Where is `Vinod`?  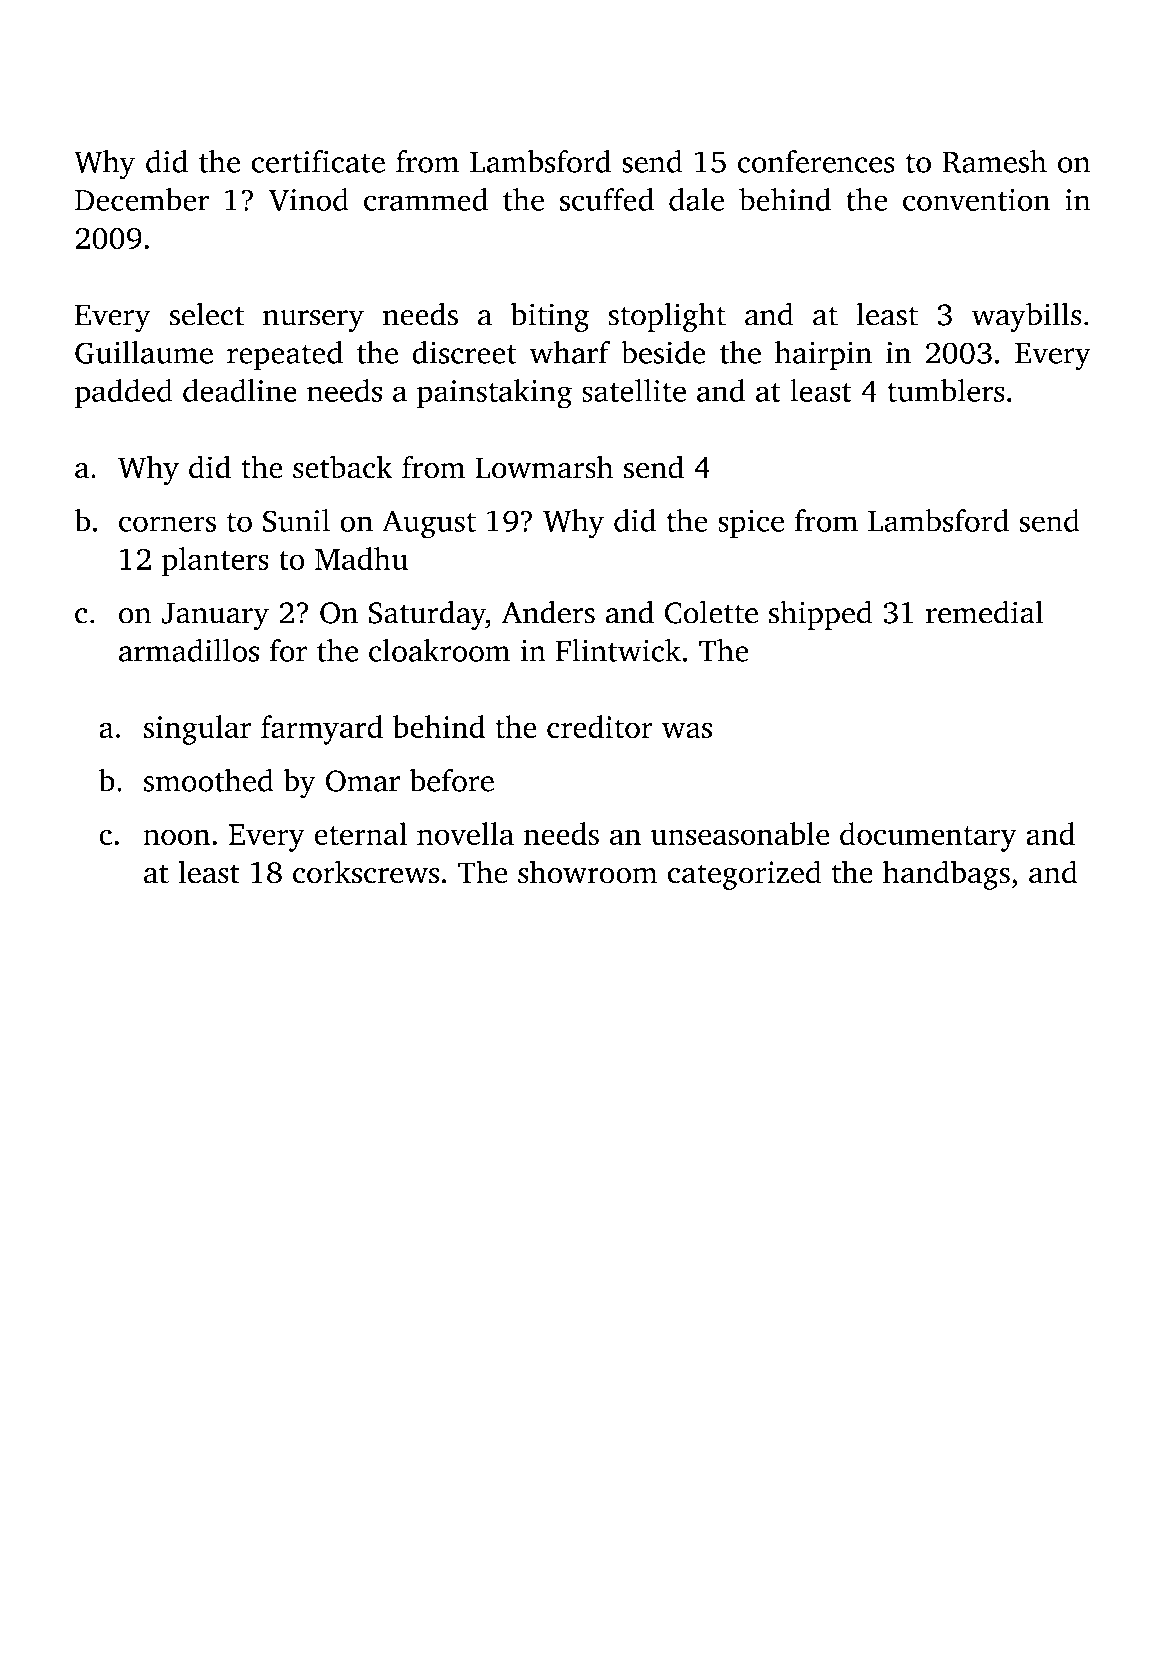
Vinod is located at coordinates (309, 199).
